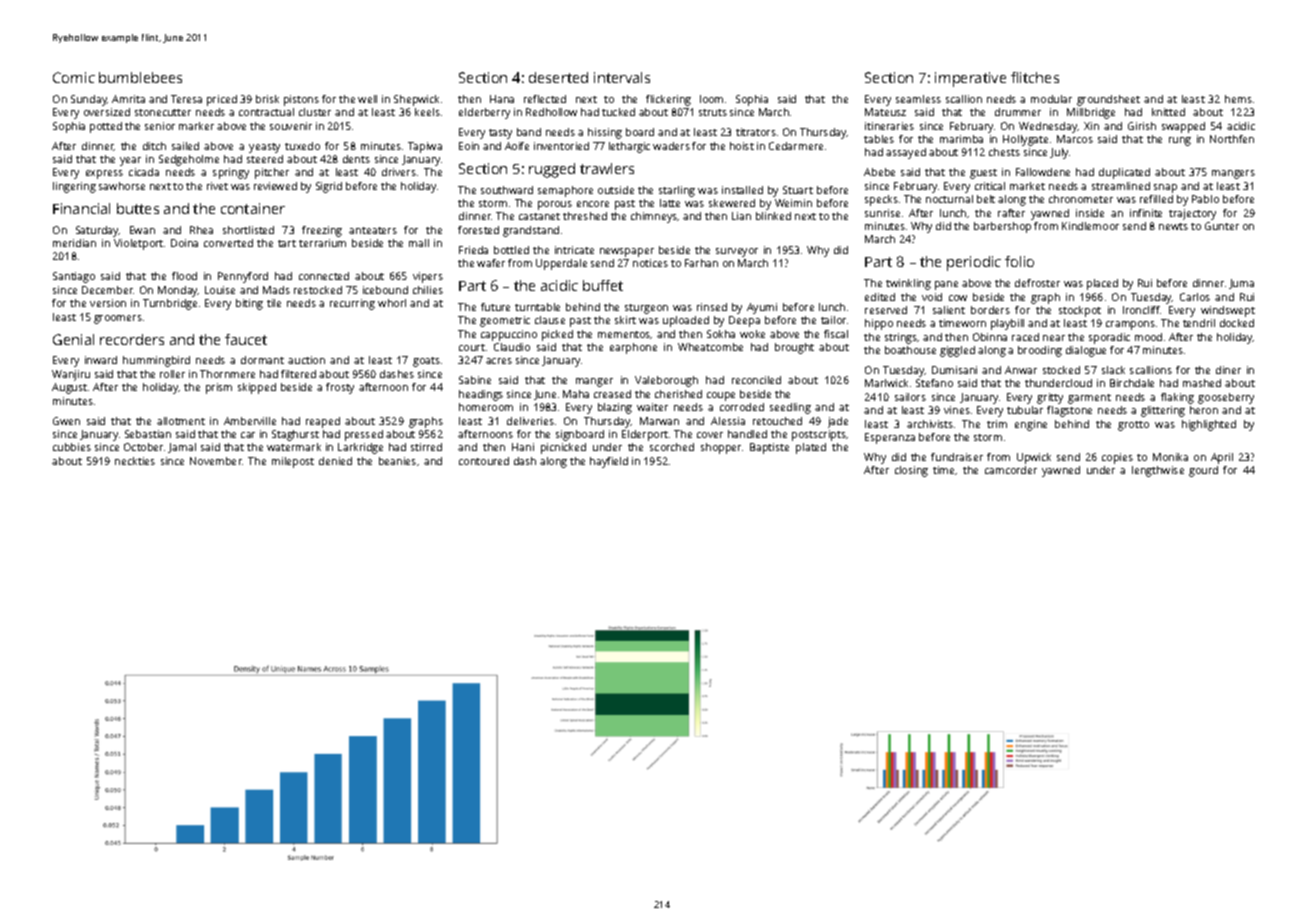 This image has width=1308, height=924. I want to click on inventoried, so click(561, 146).
